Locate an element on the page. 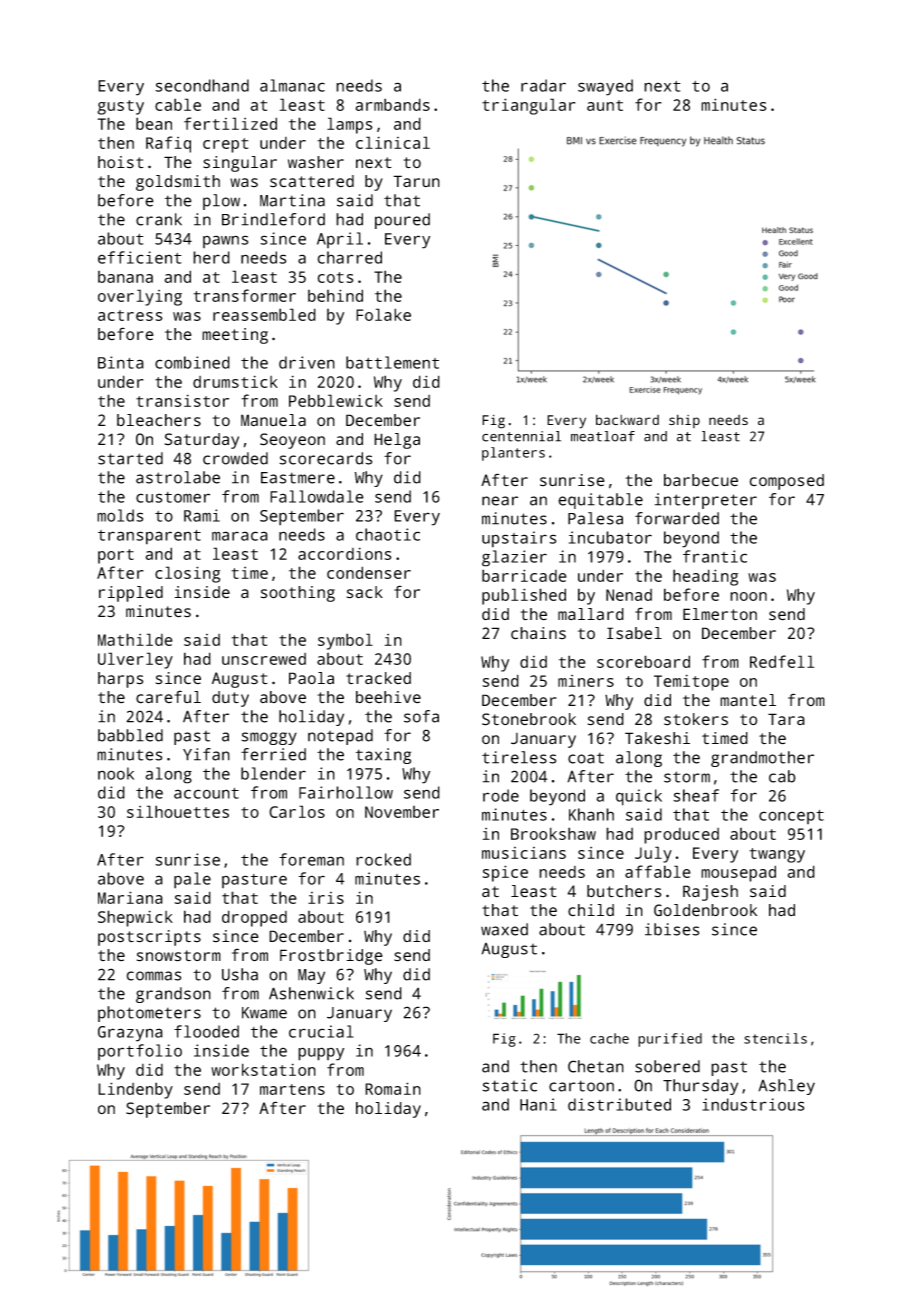 The image size is (924, 1308). gusty is located at coordinates (121, 107).
